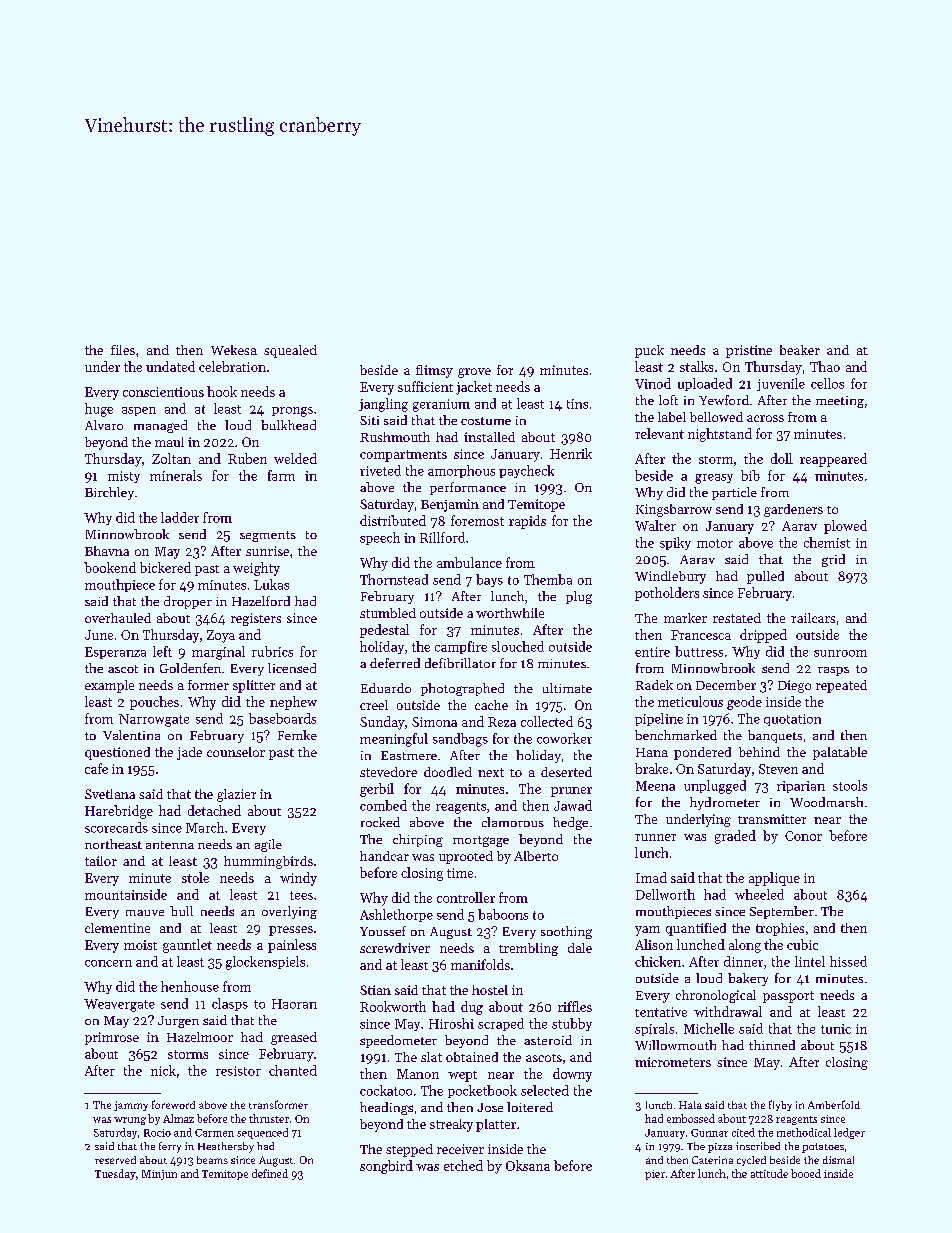 Image resolution: width=952 pixels, height=1233 pixels. Describe the element at coordinates (834, 1104) in the image. I see `Amberfold` at that location.
